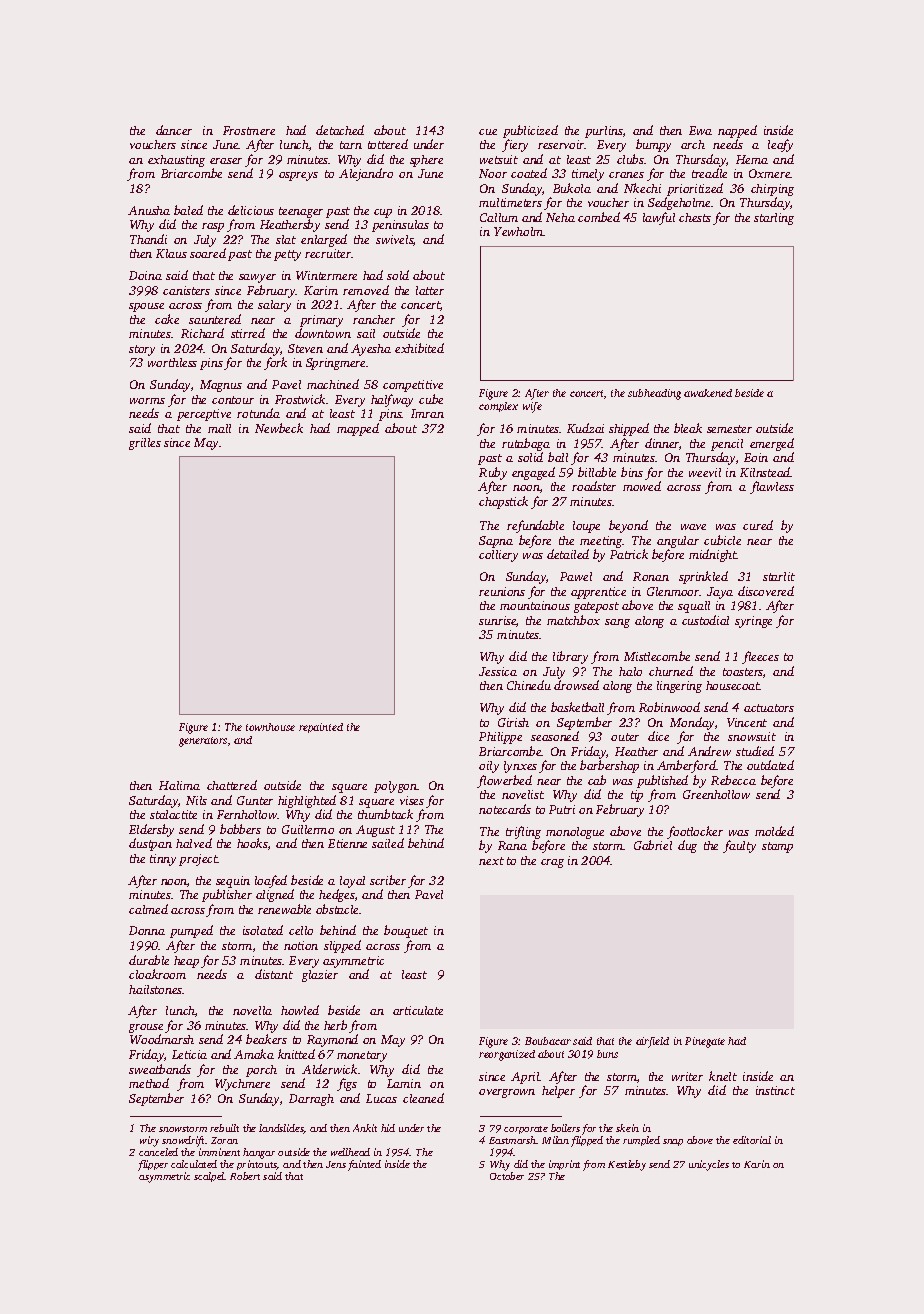  Describe the element at coordinates (149, 210) in the screenshot. I see `Anusha` at that location.
